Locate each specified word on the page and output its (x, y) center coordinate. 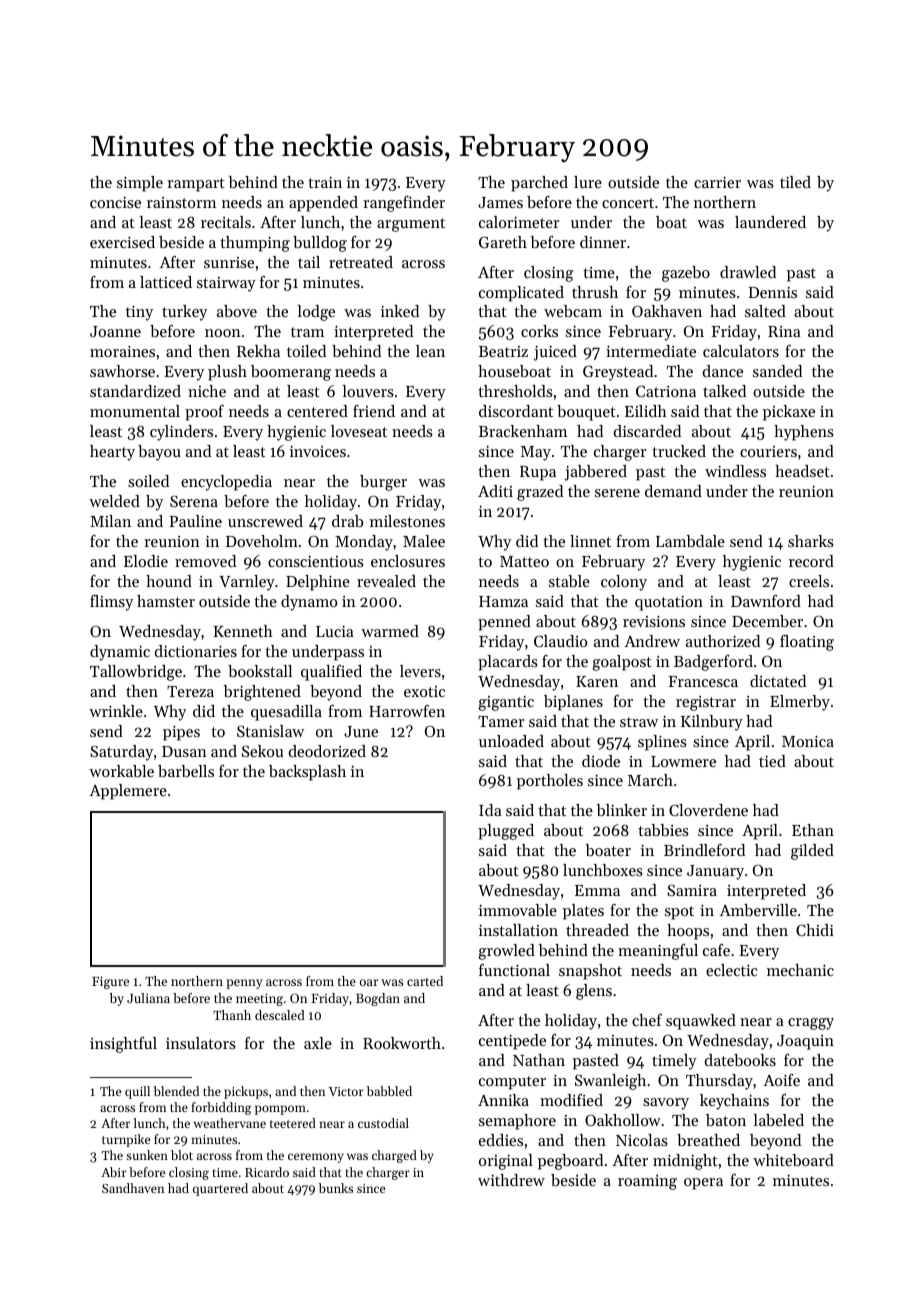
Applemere (128, 792)
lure (588, 182)
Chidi (815, 930)
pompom (280, 1110)
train (325, 182)
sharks (811, 541)
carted (425, 981)
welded (114, 501)
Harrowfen (407, 711)
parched (539, 184)
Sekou (262, 751)
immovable (518, 910)
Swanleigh (610, 1082)
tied (772, 761)
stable (569, 581)
